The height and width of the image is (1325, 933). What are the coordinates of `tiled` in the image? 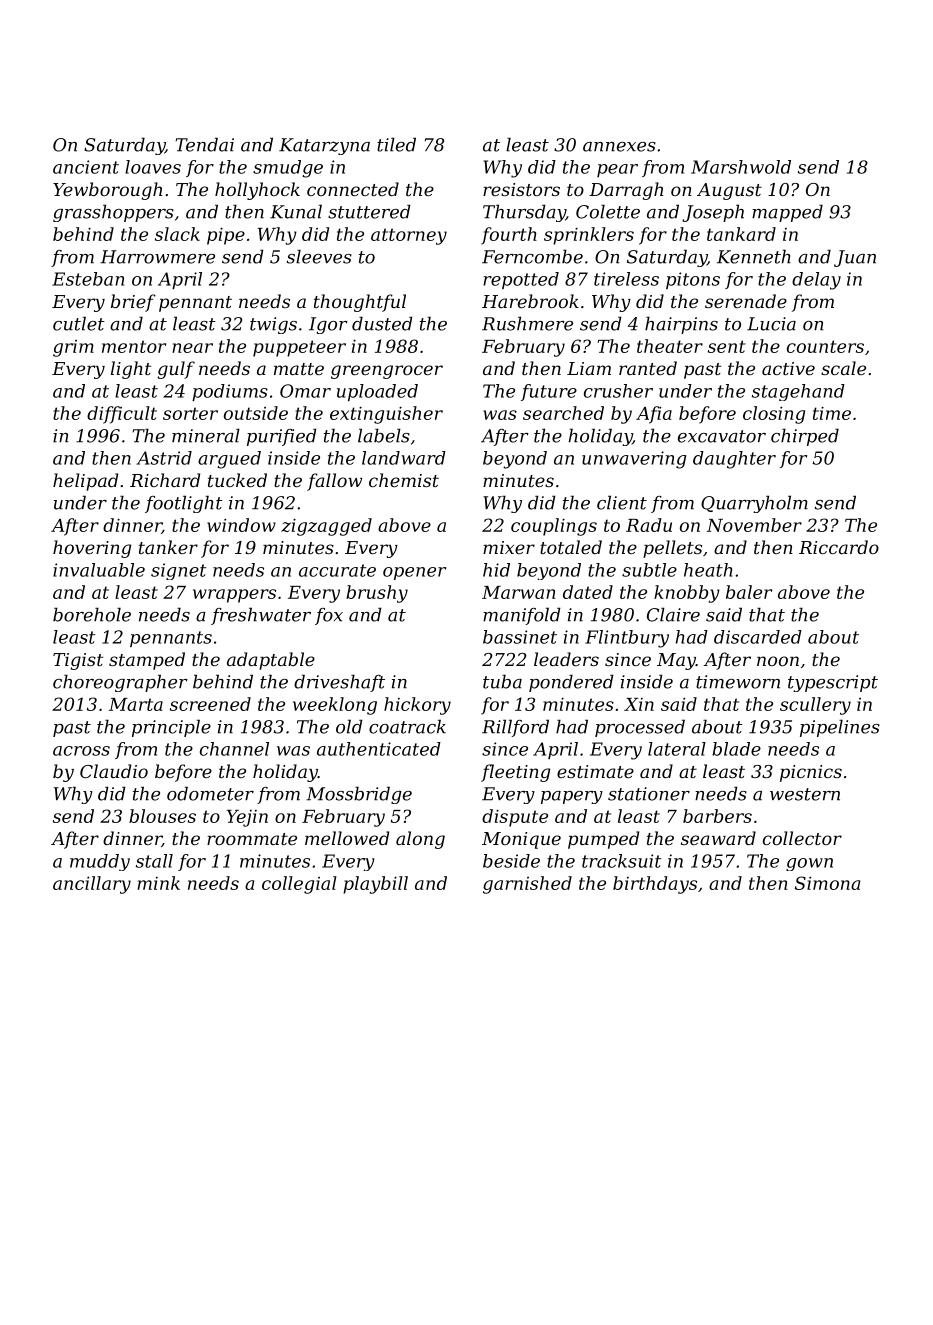 It's located at (396, 144).
